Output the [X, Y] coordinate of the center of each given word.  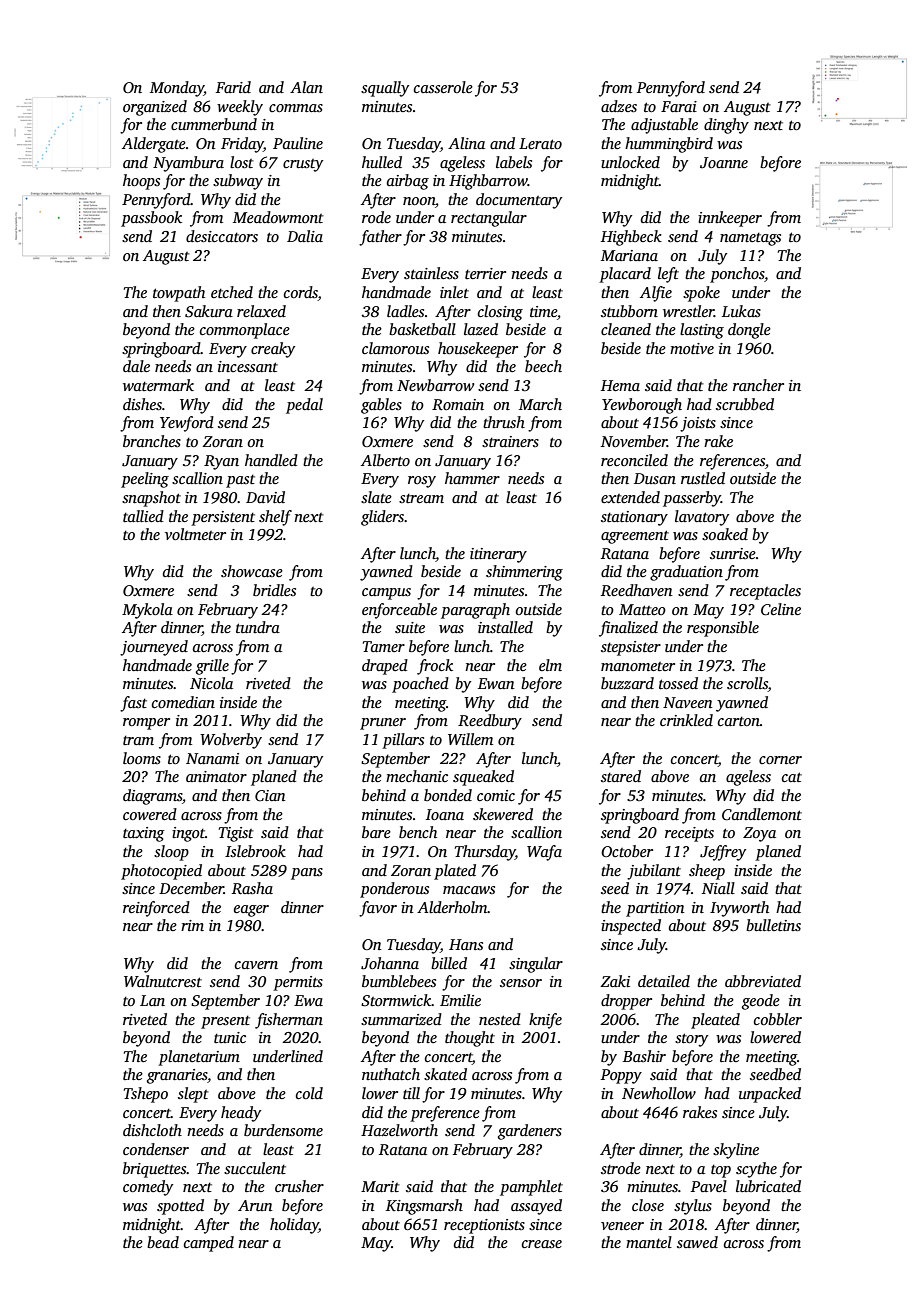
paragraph [475, 611]
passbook [151, 219]
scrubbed [745, 404]
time [543, 311]
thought [470, 1039]
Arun [255, 1205]
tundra [258, 627]
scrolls [747, 684]
